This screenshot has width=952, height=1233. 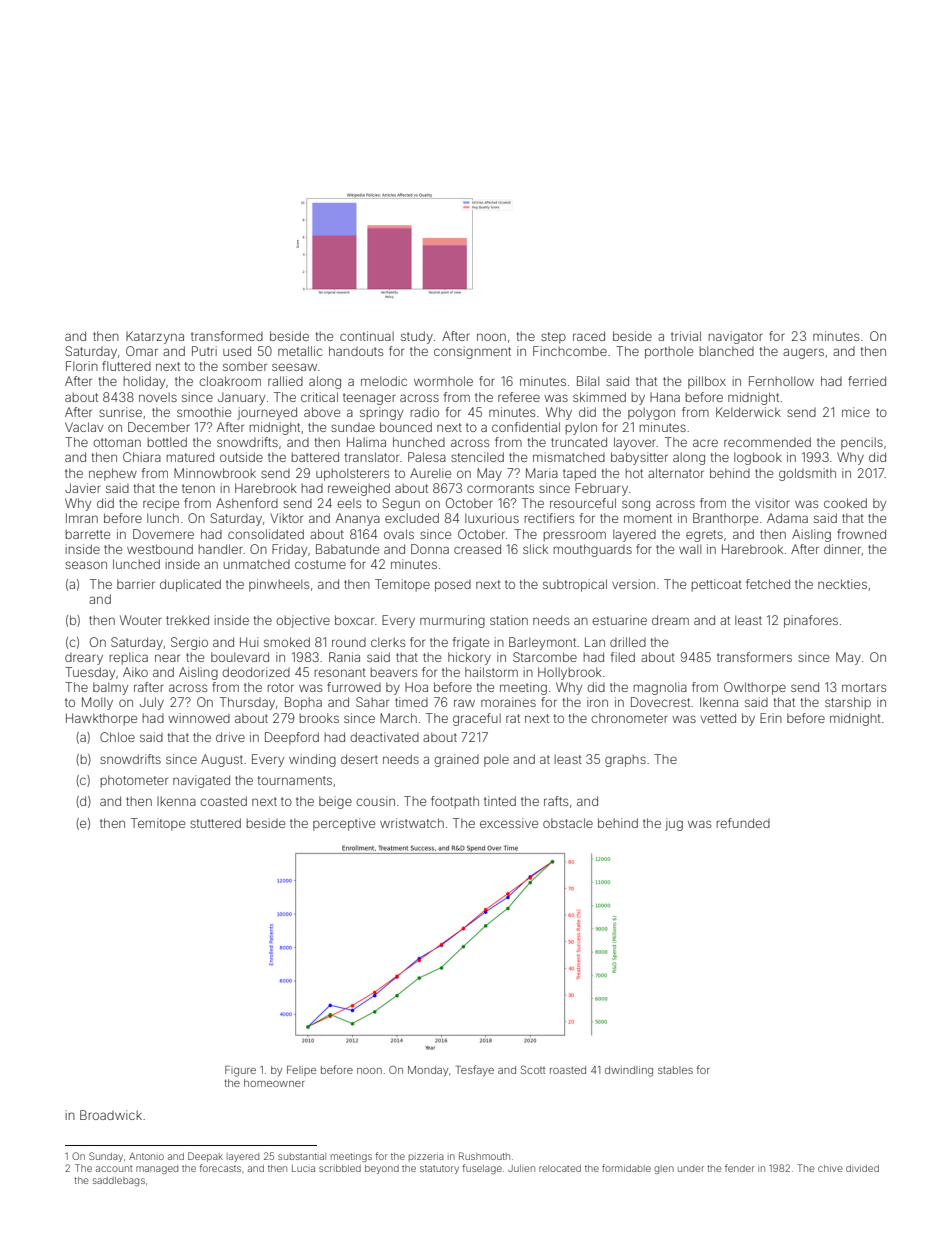 What do you see at coordinates (670, 620) in the screenshot?
I see `dream` at bounding box center [670, 620].
